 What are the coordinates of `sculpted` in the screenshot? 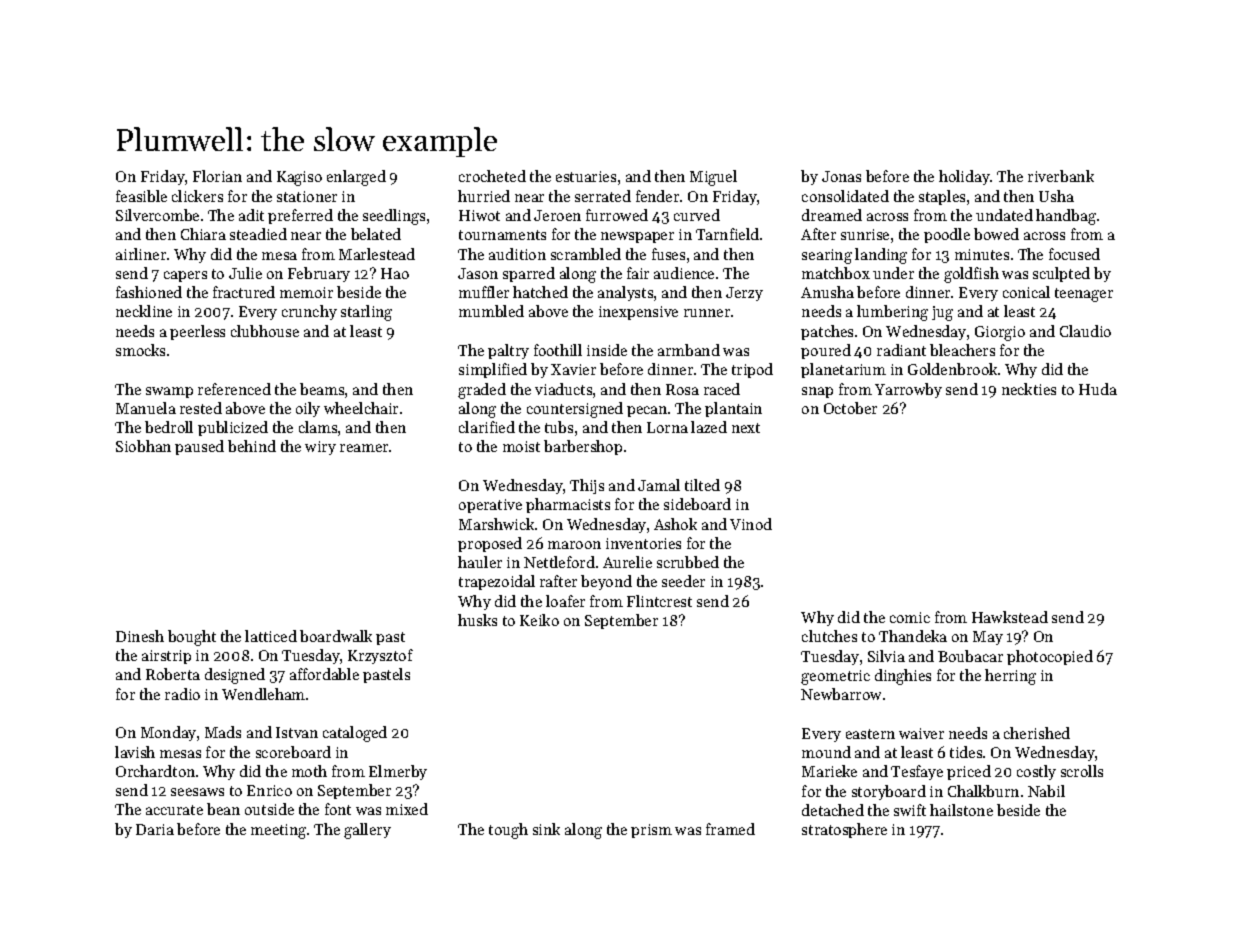 It's located at (1061, 274).
